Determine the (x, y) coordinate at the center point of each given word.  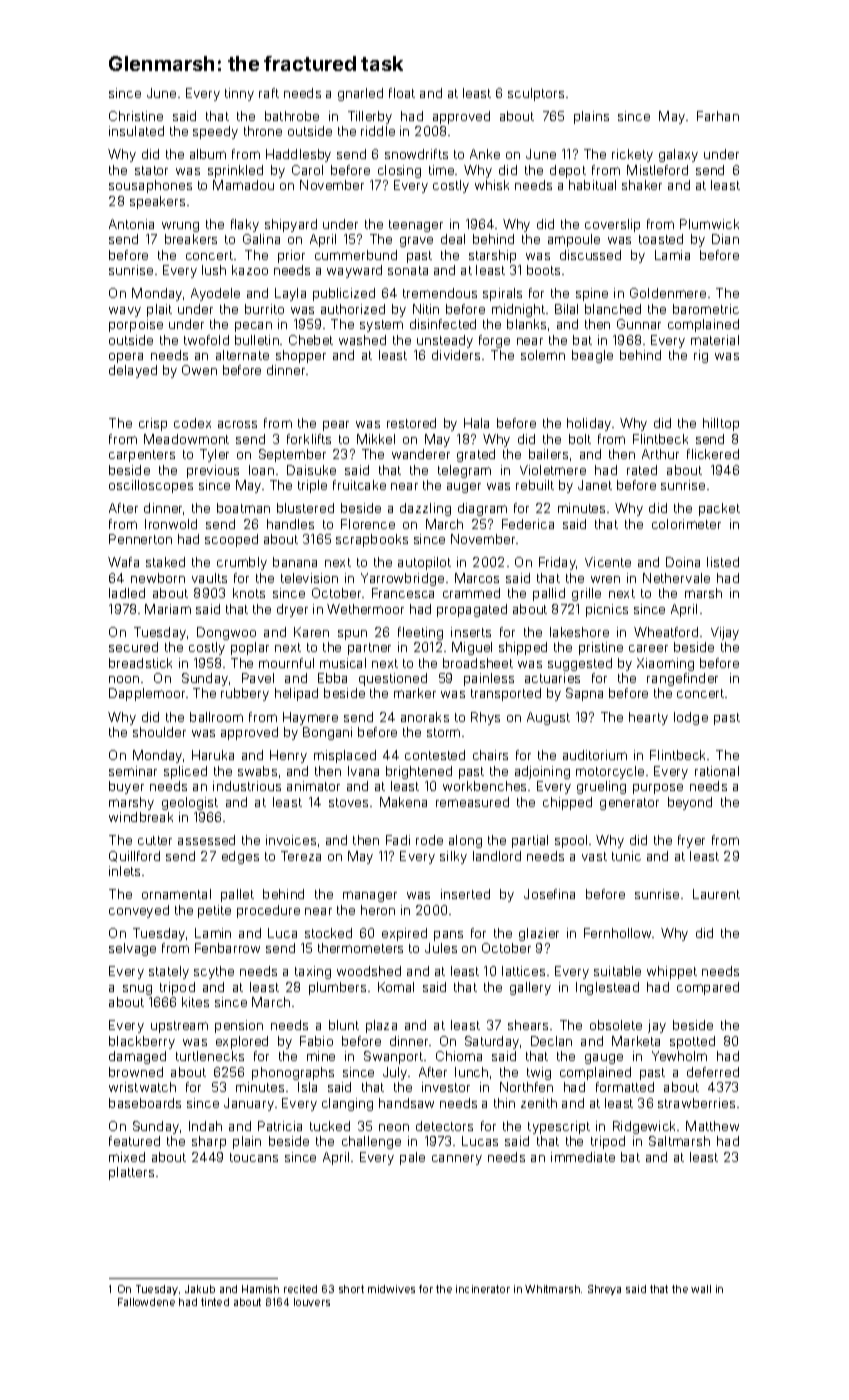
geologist (190, 803)
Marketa (636, 1041)
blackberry (142, 1042)
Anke (485, 154)
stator (151, 170)
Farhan (718, 116)
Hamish (260, 1289)
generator (629, 804)
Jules (441, 948)
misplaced (345, 756)
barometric (706, 309)
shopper (301, 356)
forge (494, 341)
